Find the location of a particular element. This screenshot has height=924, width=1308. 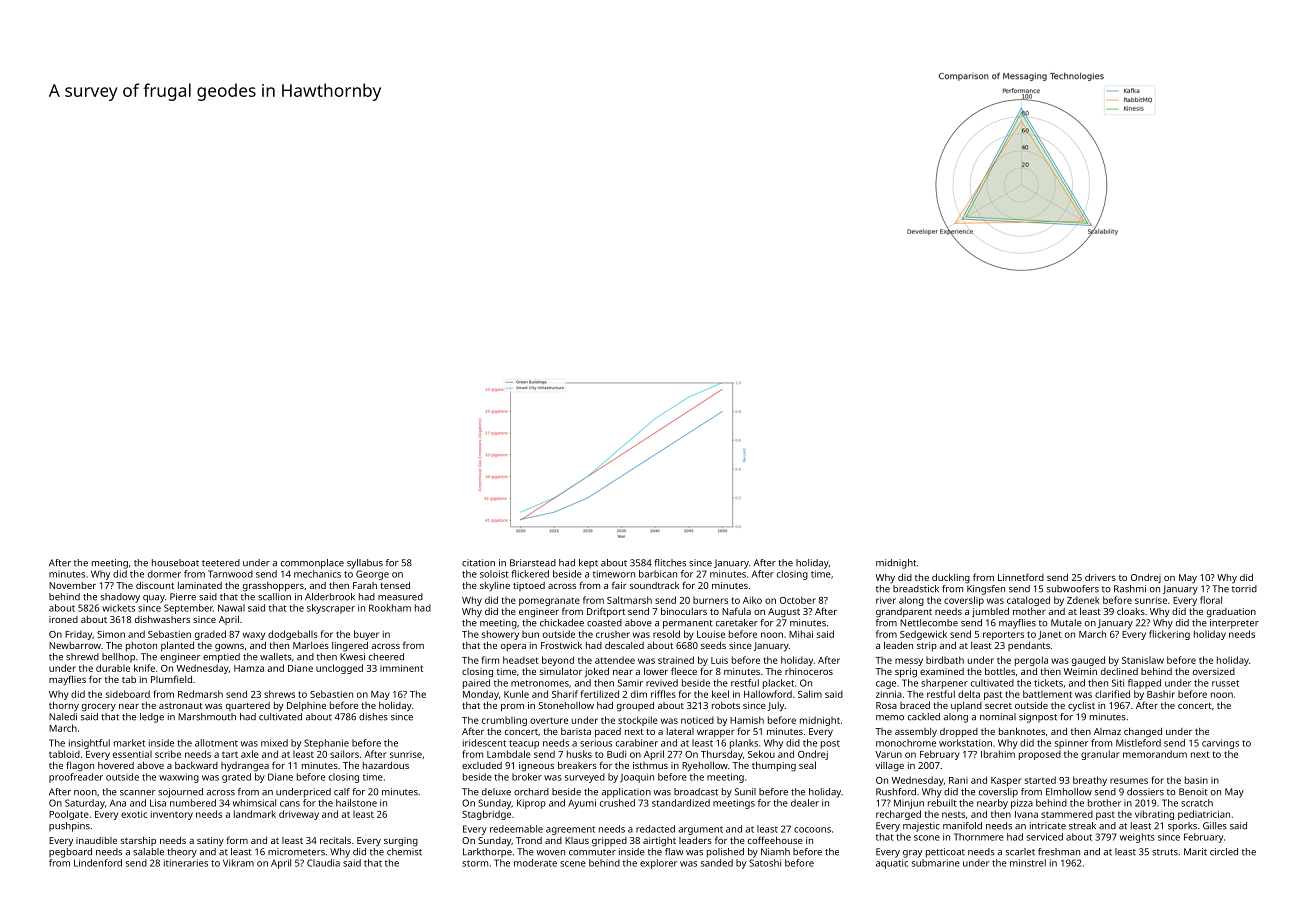

grated is located at coordinates (236, 778).
